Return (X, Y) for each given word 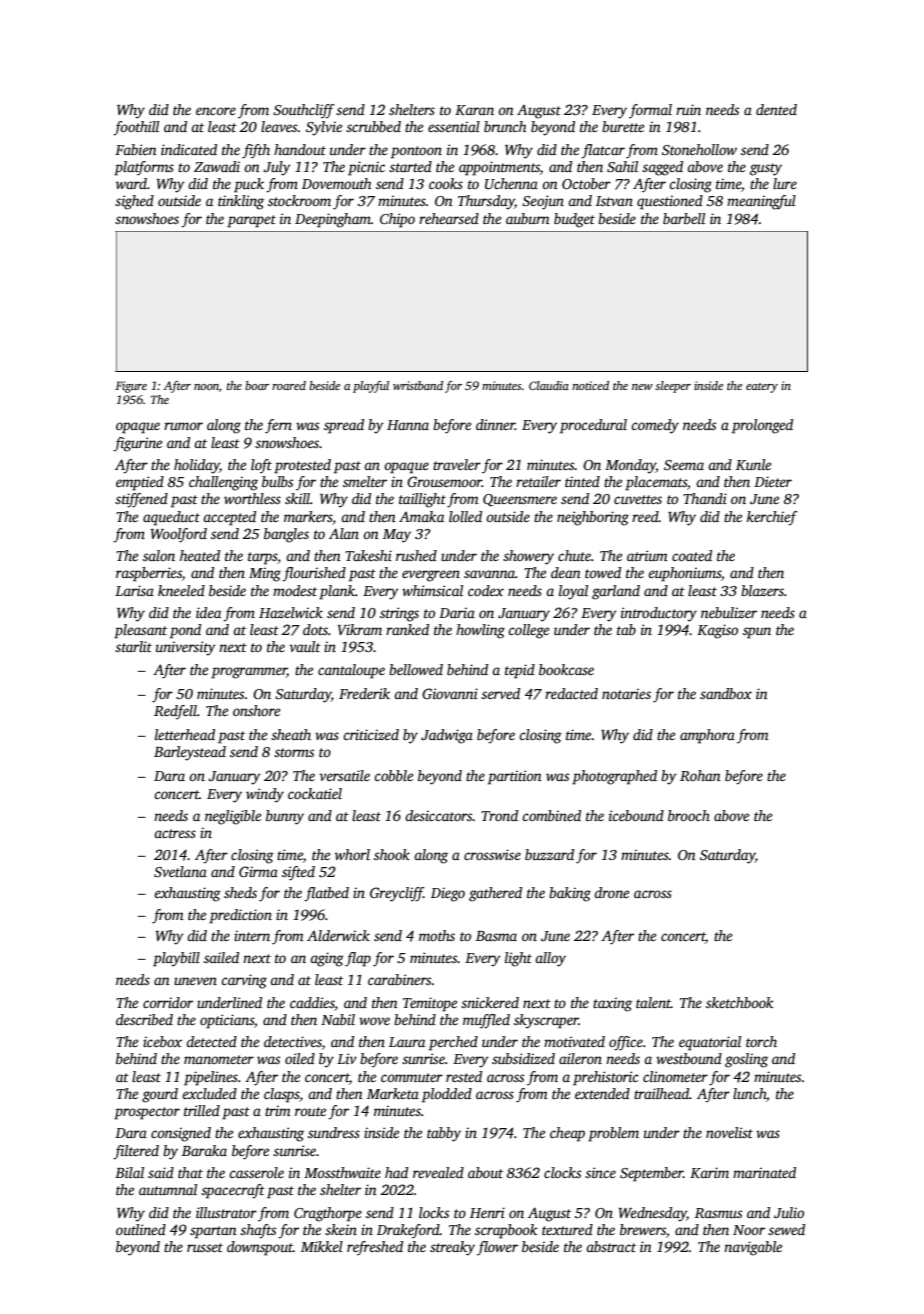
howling (480, 631)
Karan (474, 110)
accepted (229, 518)
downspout (260, 1248)
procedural (593, 426)
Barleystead (190, 753)
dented (776, 109)
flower (497, 1248)
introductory (659, 614)
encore (216, 111)
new (642, 387)
